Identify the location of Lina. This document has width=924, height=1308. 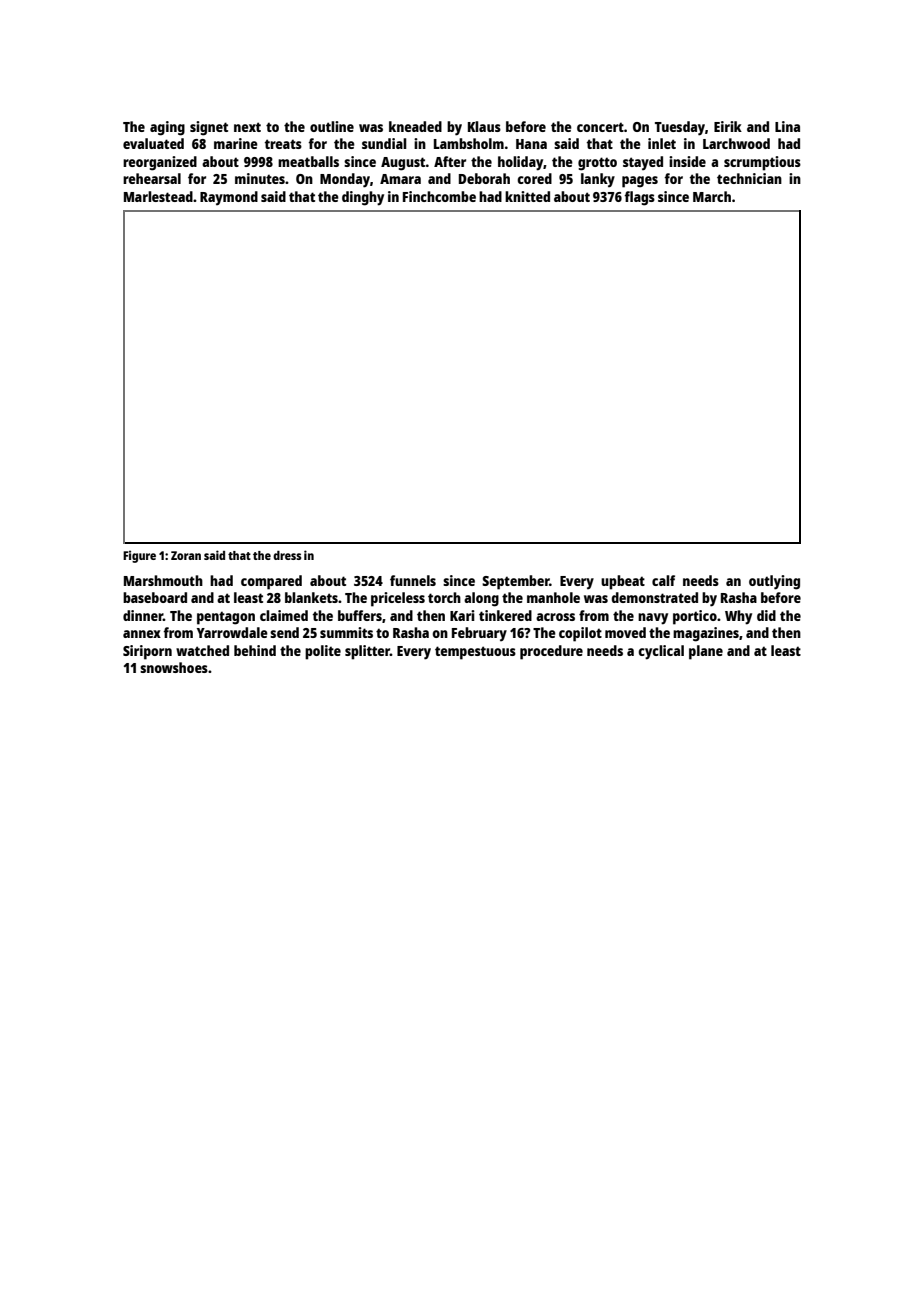
(787, 126).
